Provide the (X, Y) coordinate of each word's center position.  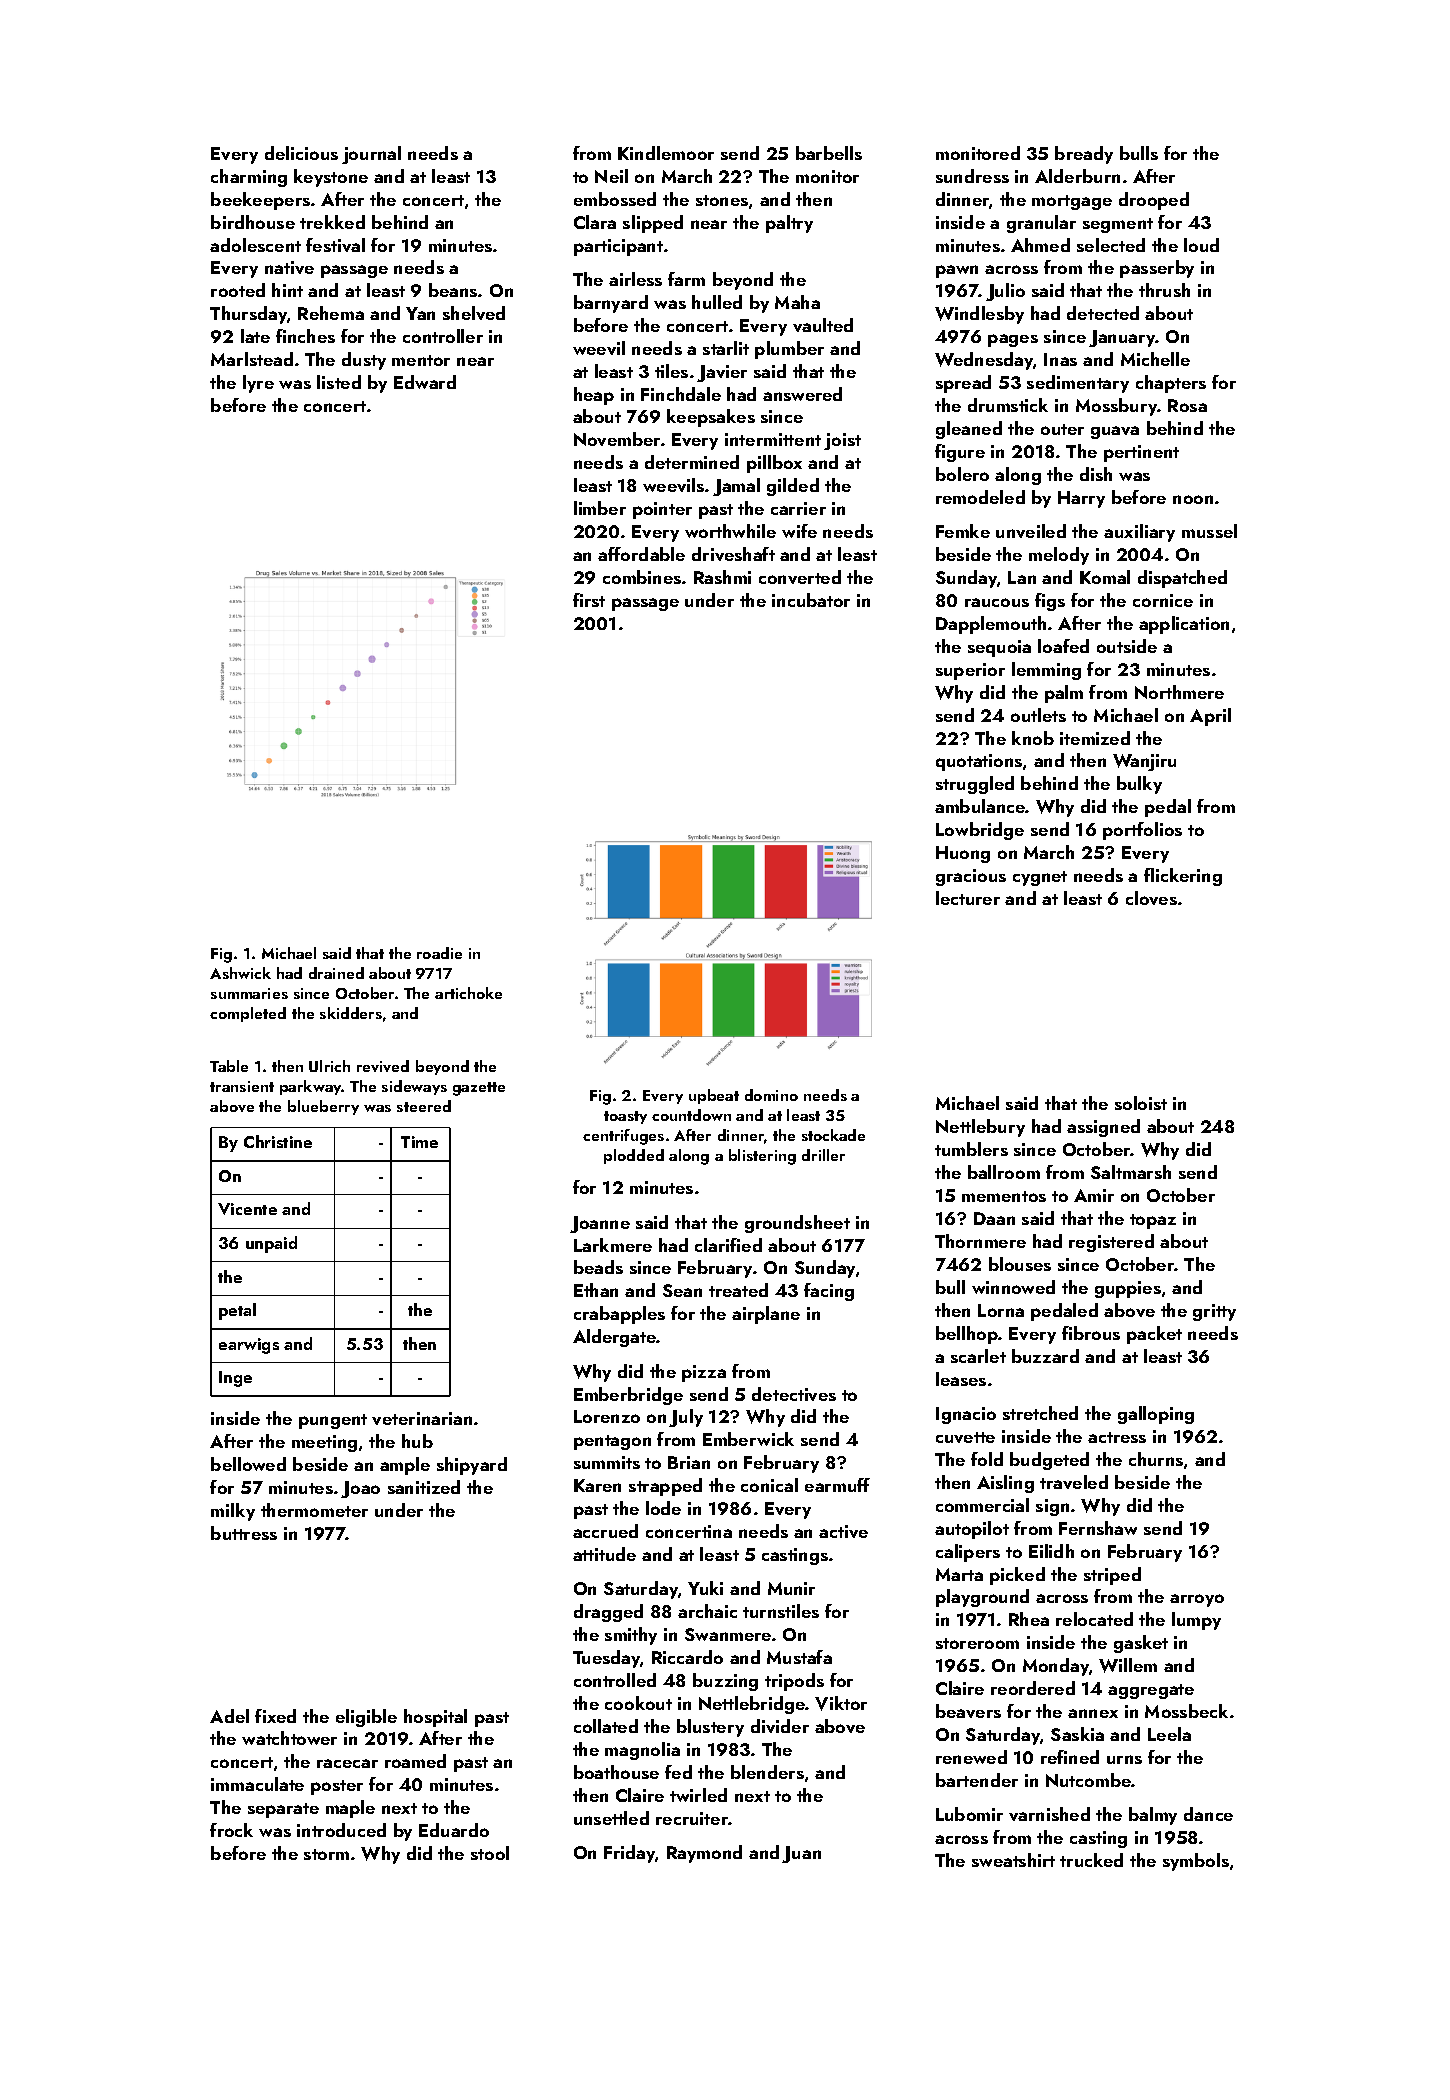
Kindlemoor (666, 153)
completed (248, 1014)
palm (1064, 694)
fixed (275, 1716)
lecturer (968, 898)
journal (371, 155)
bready (1084, 155)
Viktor (841, 1703)
